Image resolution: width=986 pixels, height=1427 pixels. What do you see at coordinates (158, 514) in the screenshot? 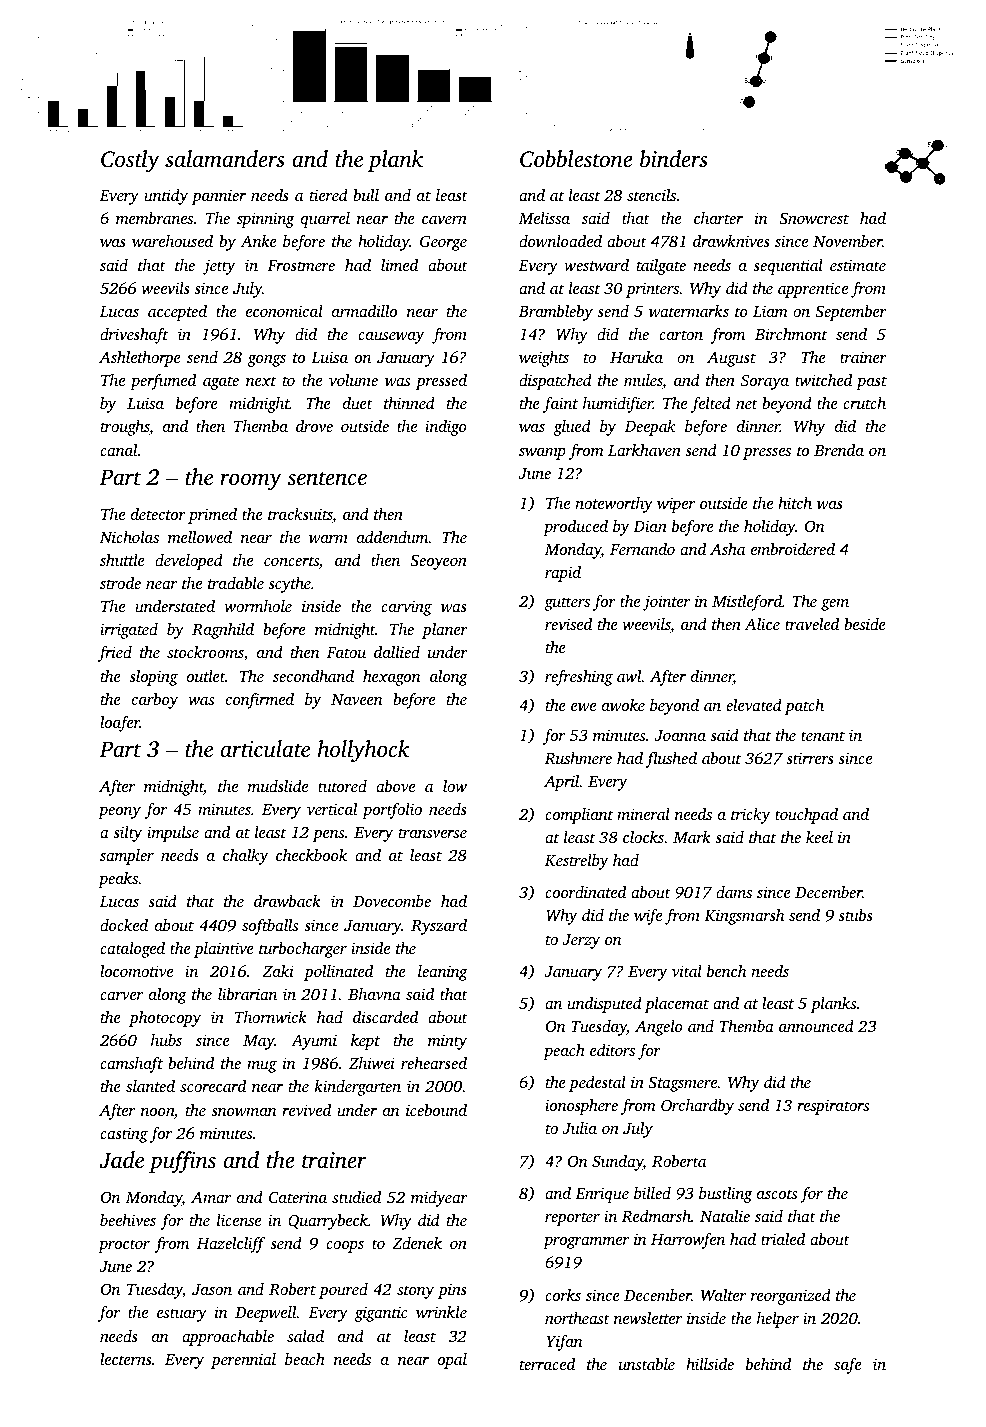
I see `detector` at bounding box center [158, 514].
